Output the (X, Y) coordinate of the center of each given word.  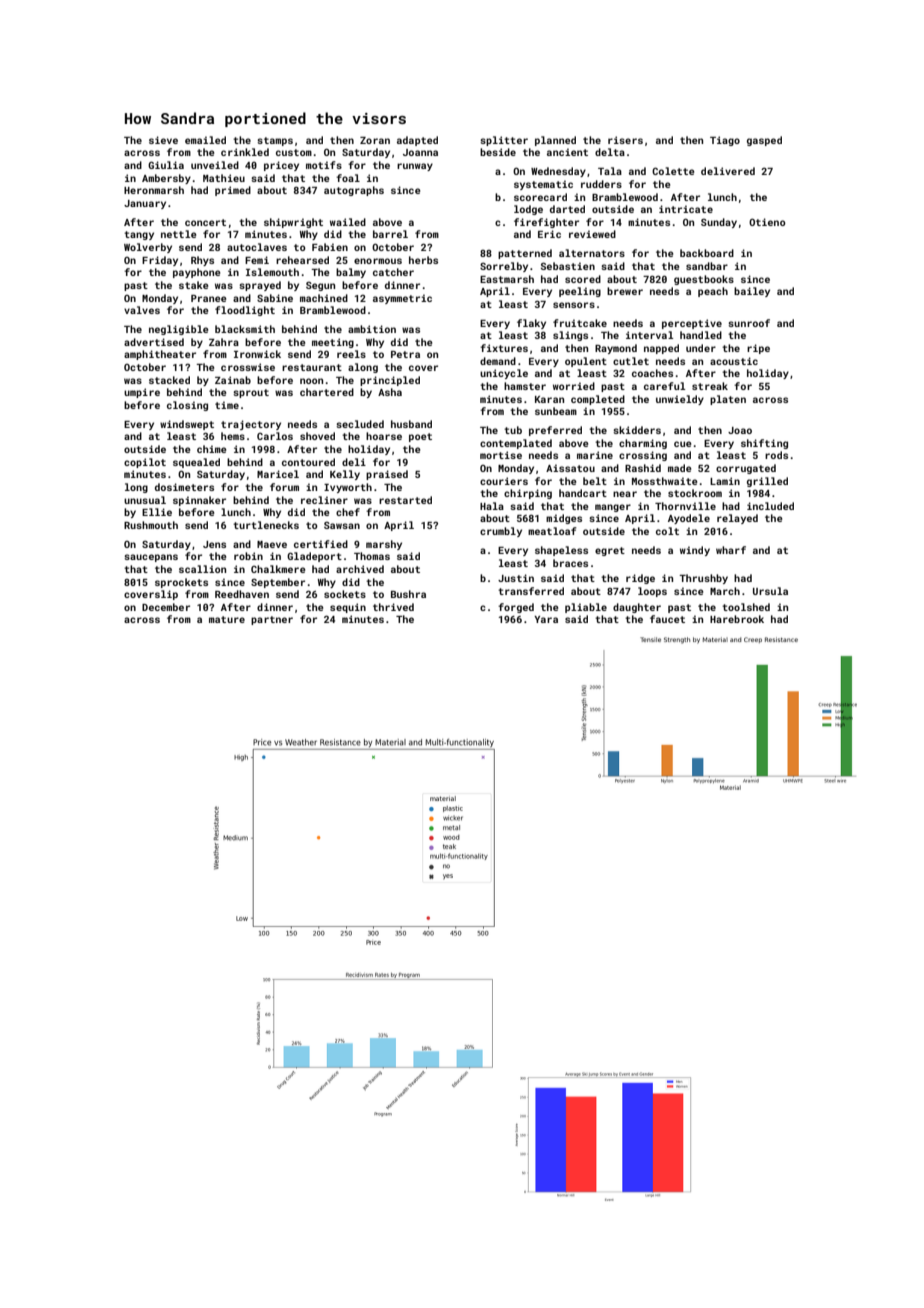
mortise (501, 455)
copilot (145, 463)
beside (498, 152)
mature (227, 619)
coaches (652, 373)
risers (625, 140)
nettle (178, 234)
